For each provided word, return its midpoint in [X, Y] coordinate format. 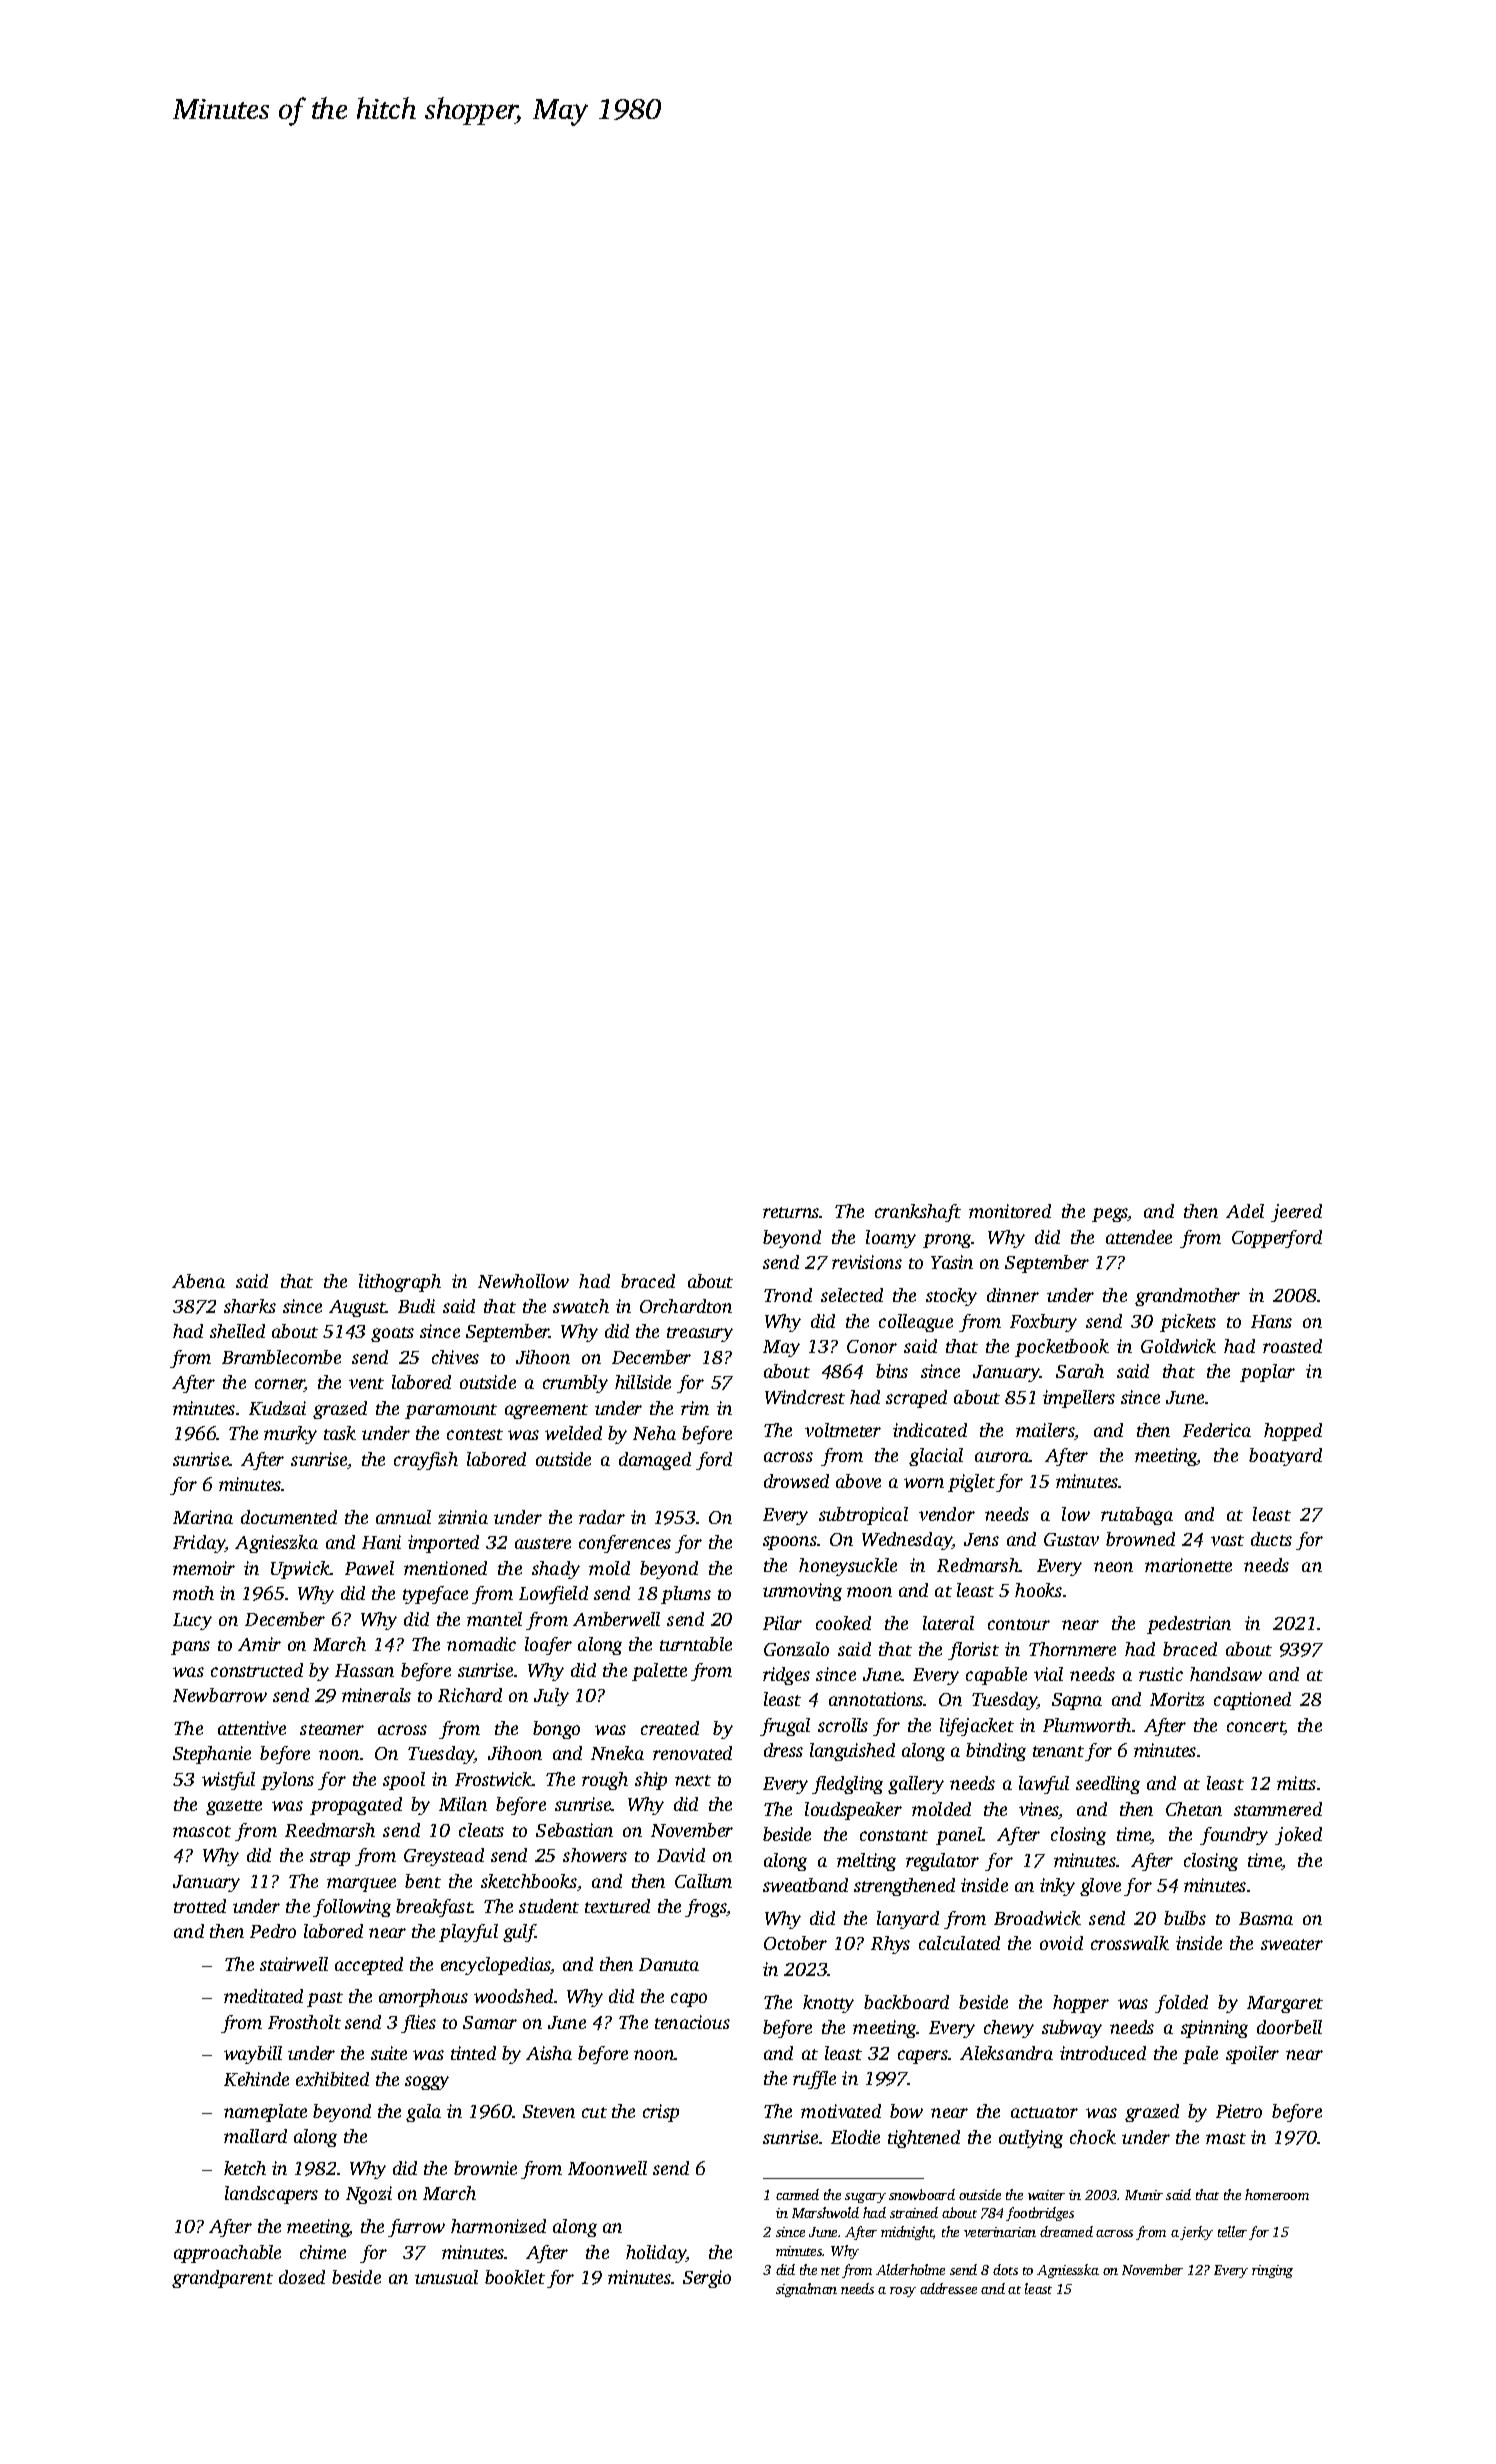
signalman [806, 2290]
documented [289, 1517]
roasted [1292, 1346]
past [325, 1999]
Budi [416, 1306]
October [795, 1943]
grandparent [222, 2279]
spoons [790, 1543]
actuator [1044, 2112]
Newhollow [523, 1281]
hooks [1038, 1590]
